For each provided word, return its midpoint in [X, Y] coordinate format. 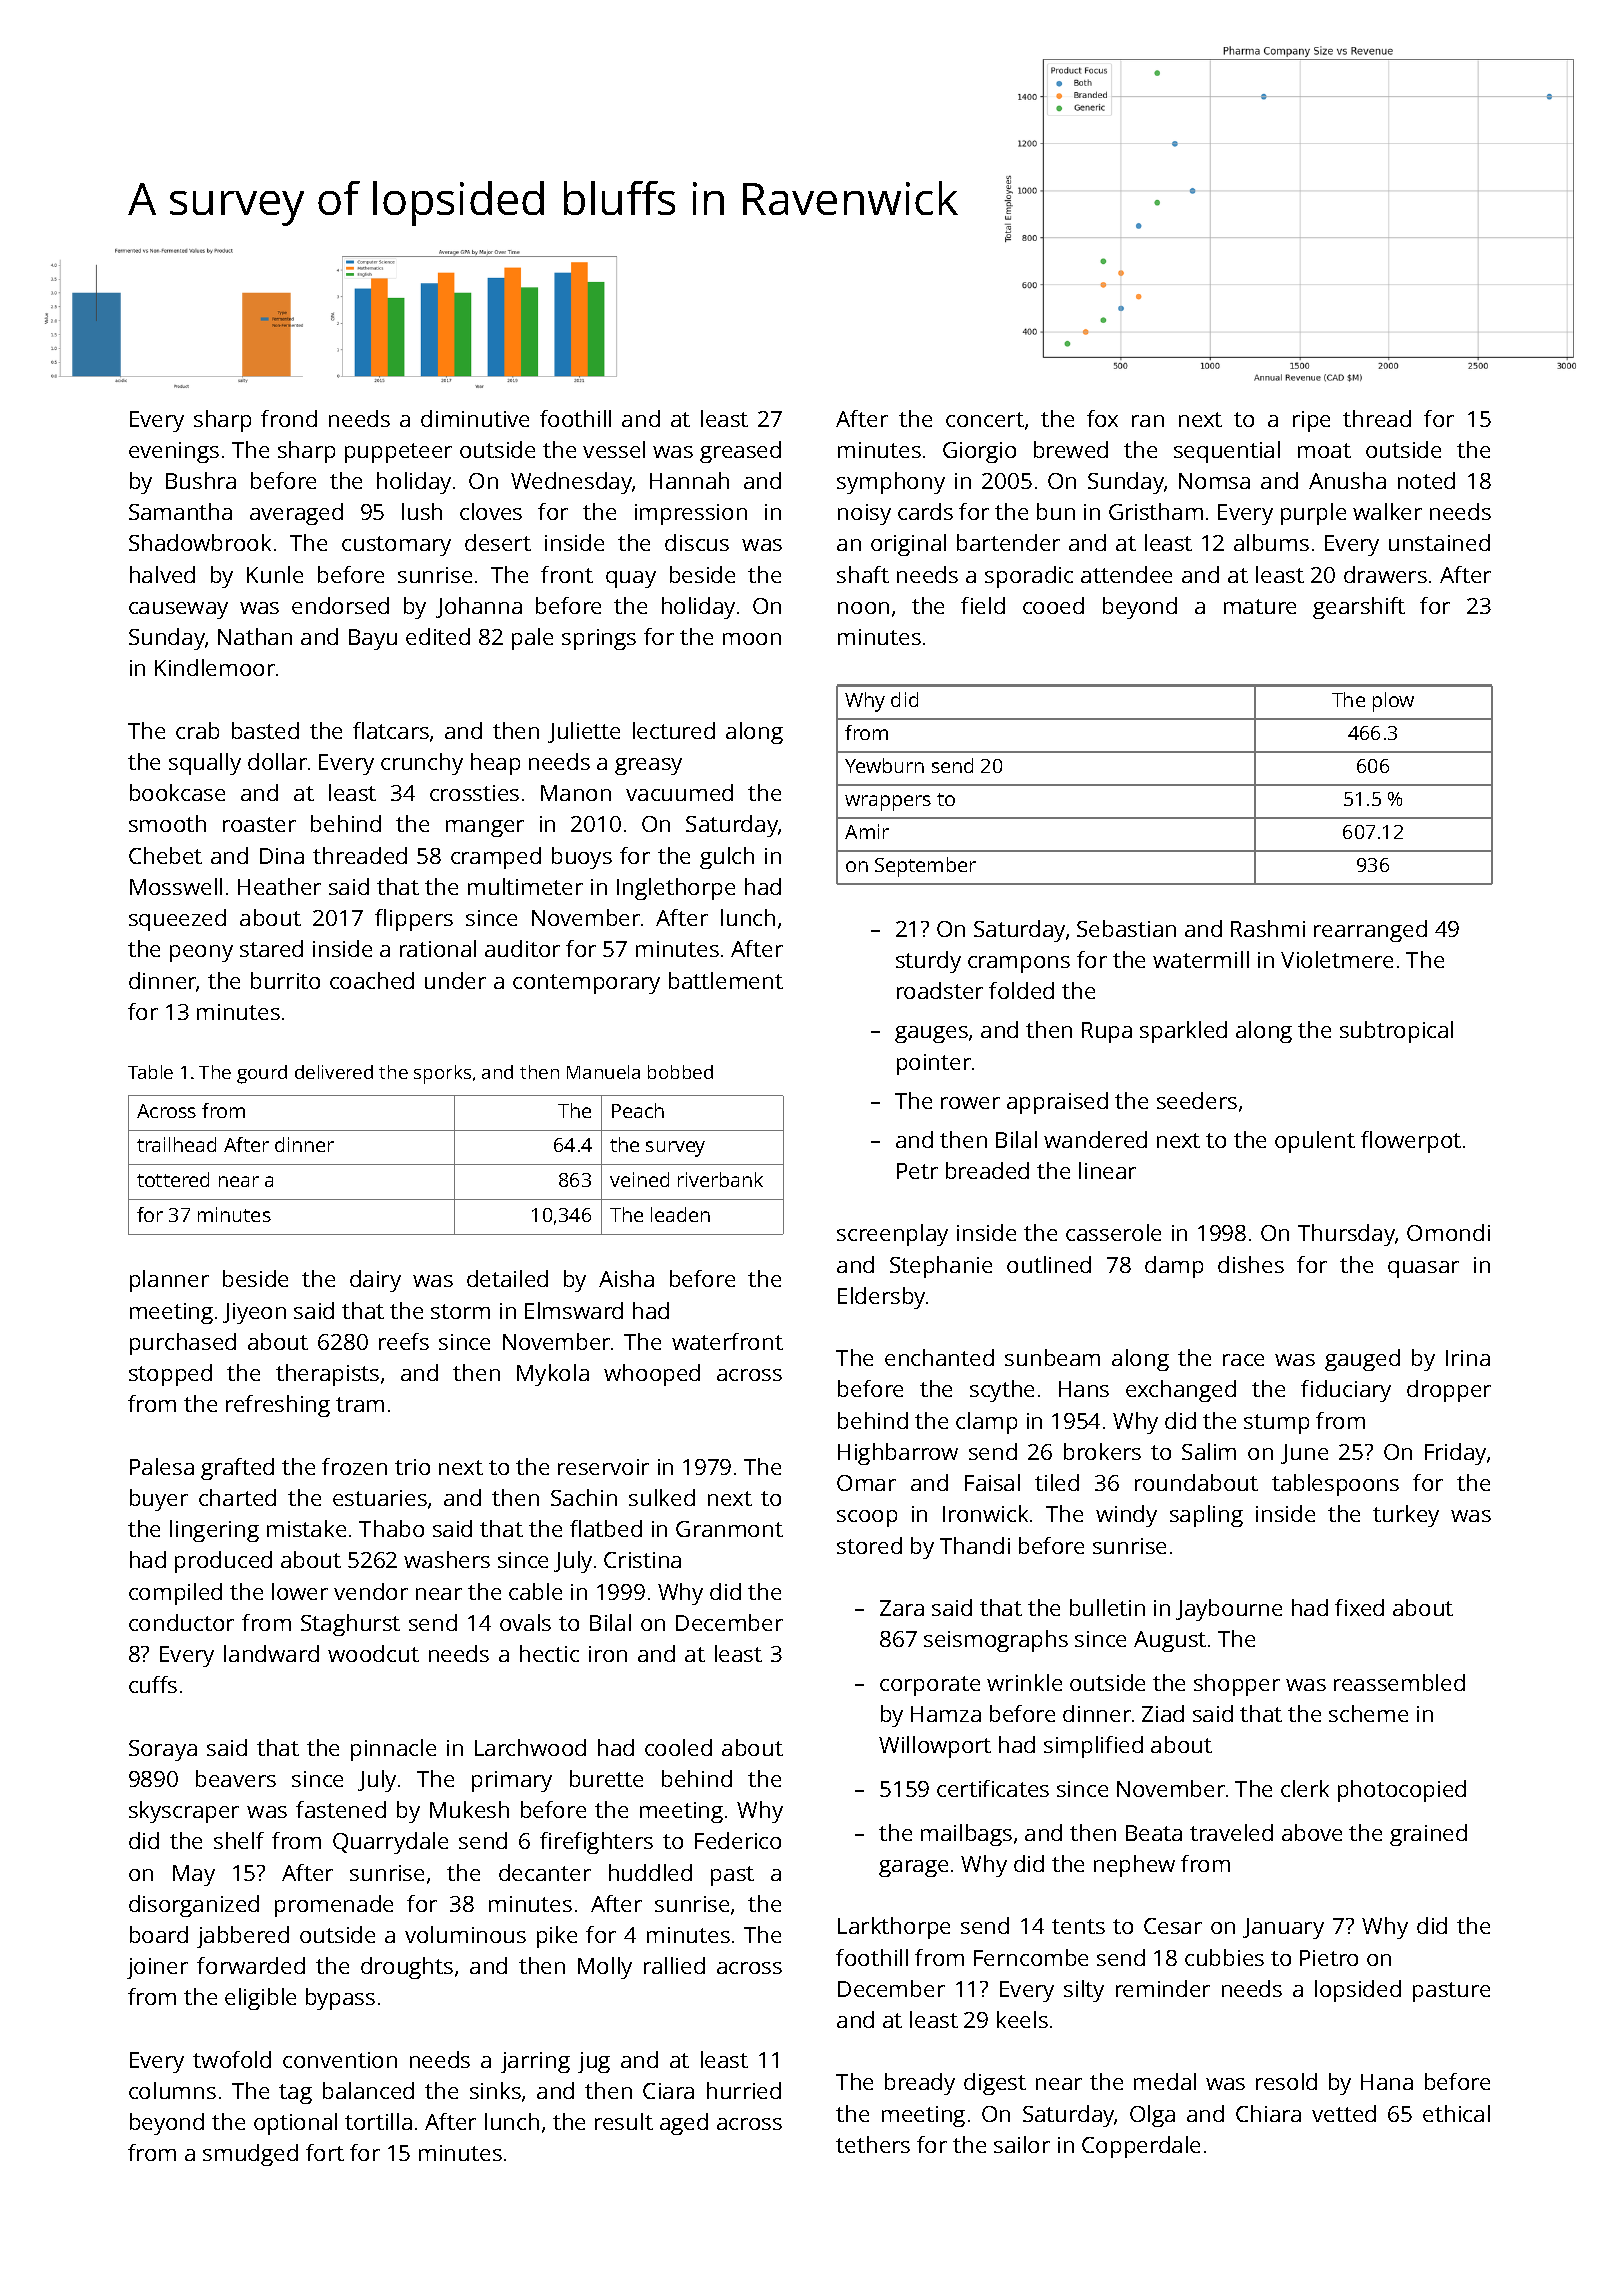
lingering [214, 1531]
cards [925, 511]
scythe [1002, 1391]
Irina [1468, 1358]
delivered [334, 1072]
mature [1260, 606]
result [624, 2121]
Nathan [255, 636]
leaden [680, 1214]
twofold [232, 2059]
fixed [1359, 1607]
